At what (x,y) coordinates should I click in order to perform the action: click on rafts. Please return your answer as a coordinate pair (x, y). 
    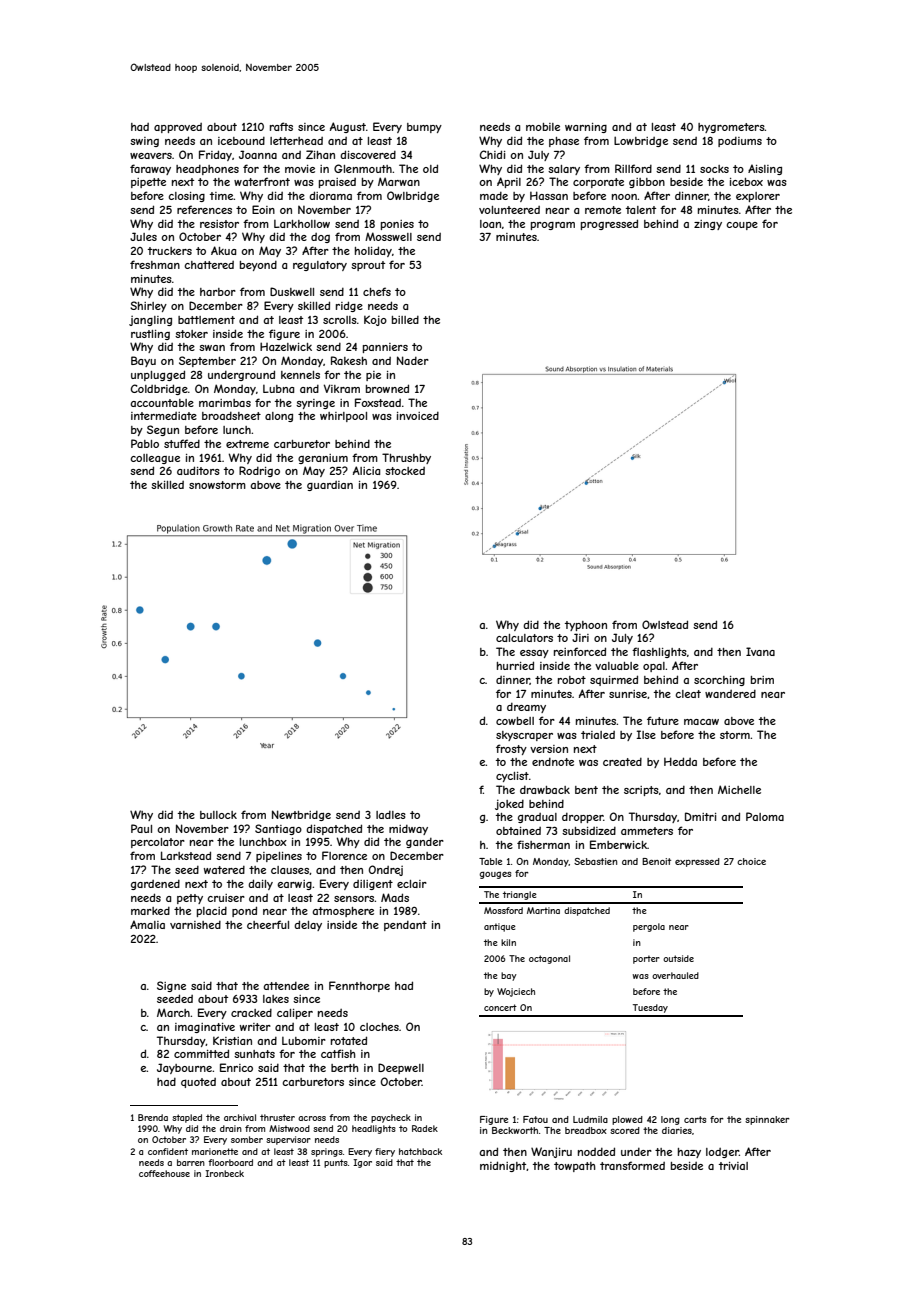
    Looking at the image, I should click on (281, 126).
